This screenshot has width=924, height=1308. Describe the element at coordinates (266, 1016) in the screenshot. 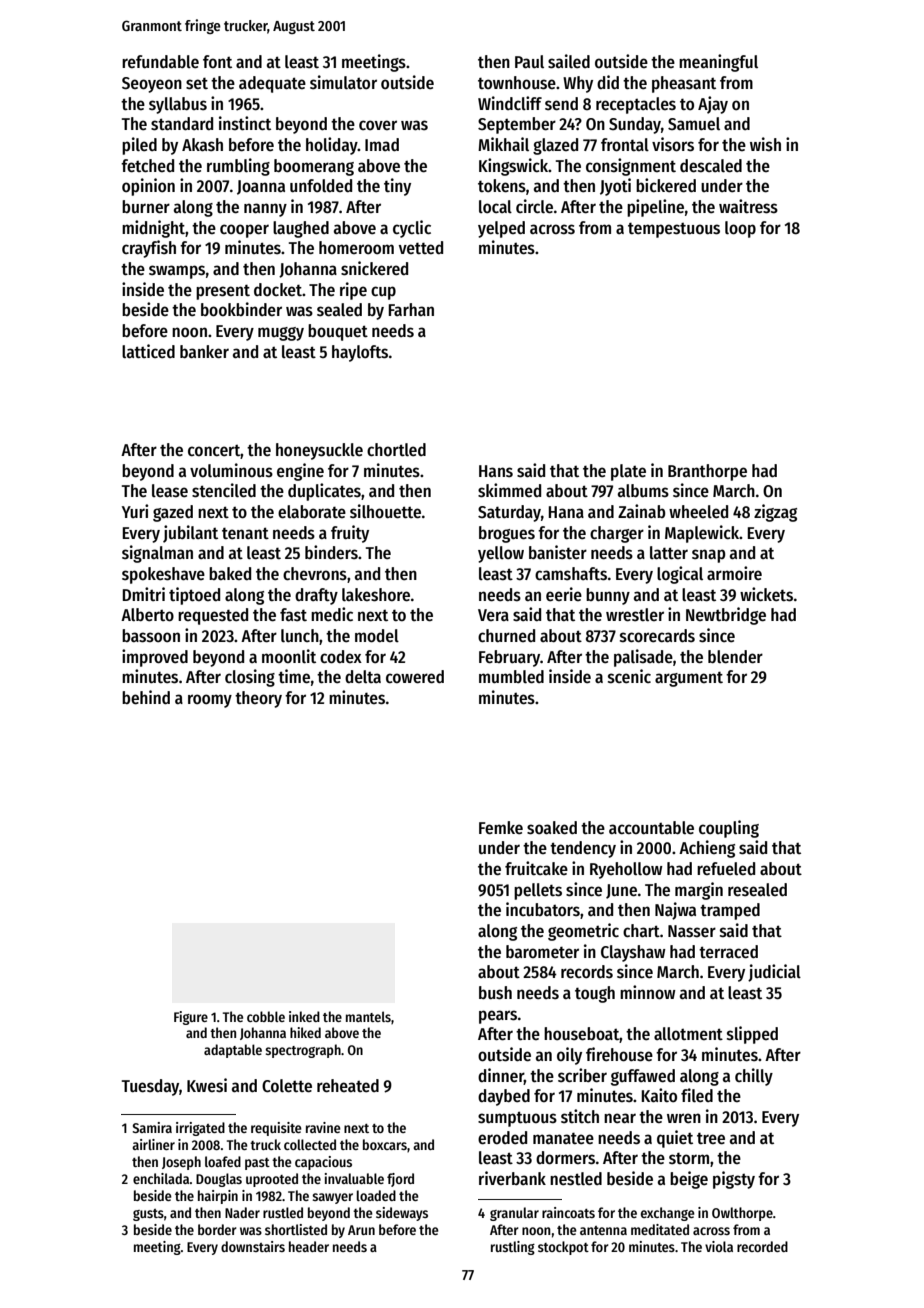

I see `cobble` at that location.
